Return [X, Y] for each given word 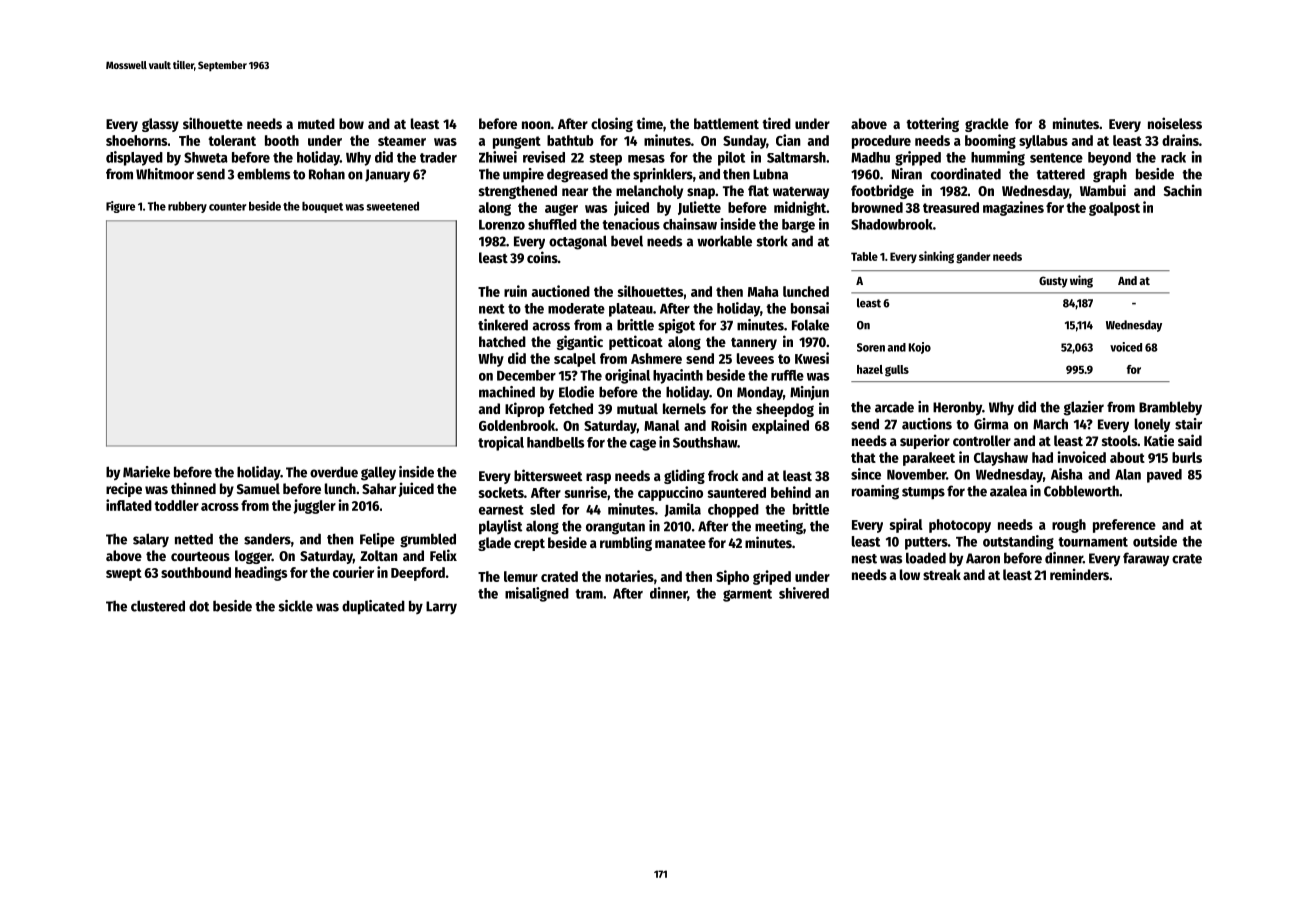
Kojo [920, 348]
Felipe [377, 540]
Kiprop [524, 409]
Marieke [146, 472]
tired [776, 123]
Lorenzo [502, 225]
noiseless [1175, 123]
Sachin [1183, 190]
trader [438, 157]
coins [542, 257]
